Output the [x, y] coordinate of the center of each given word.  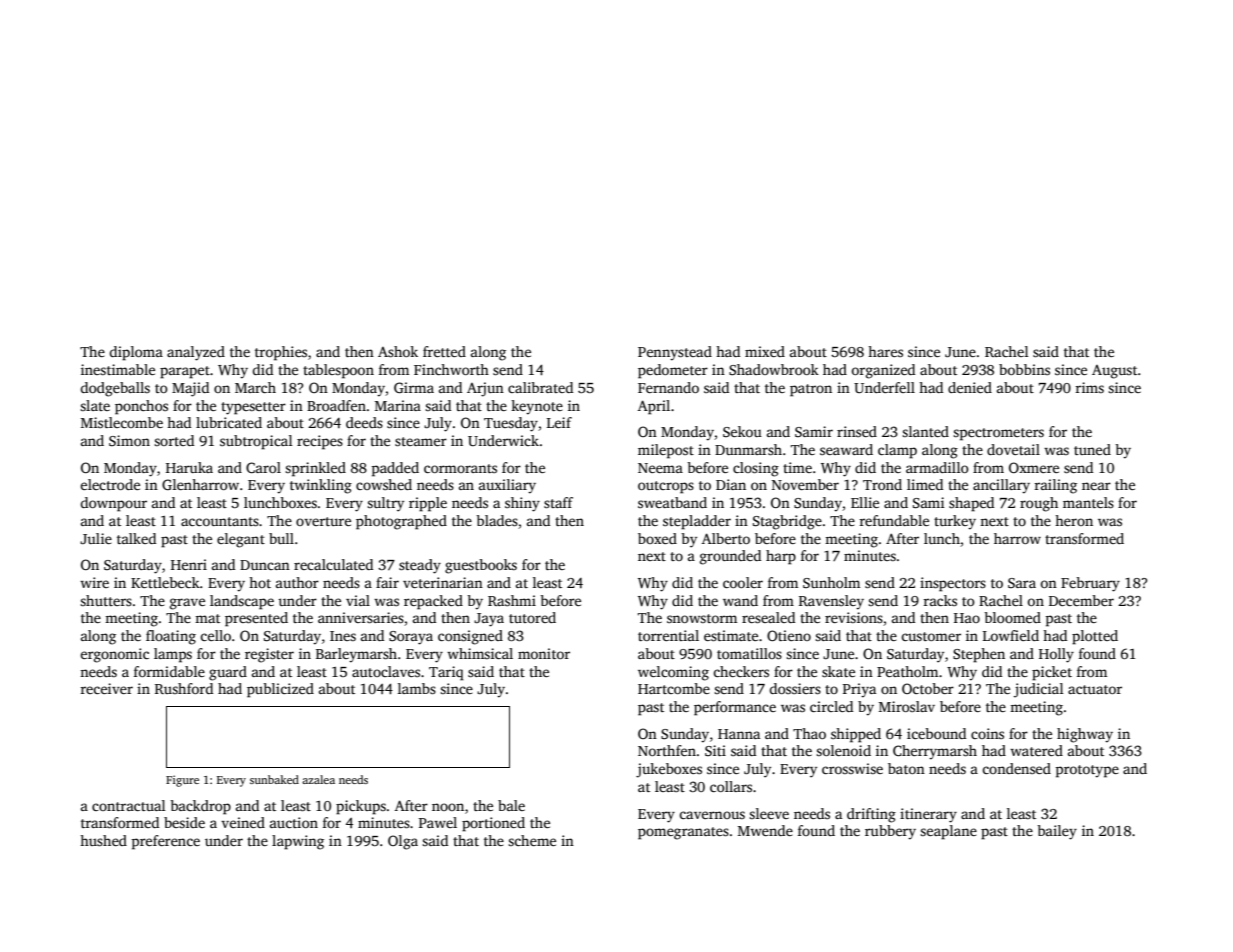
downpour [114, 504]
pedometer [673, 371]
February [1090, 584]
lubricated [229, 422]
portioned [493, 824]
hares [885, 351]
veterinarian [443, 582]
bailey [1057, 832]
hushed [103, 840]
